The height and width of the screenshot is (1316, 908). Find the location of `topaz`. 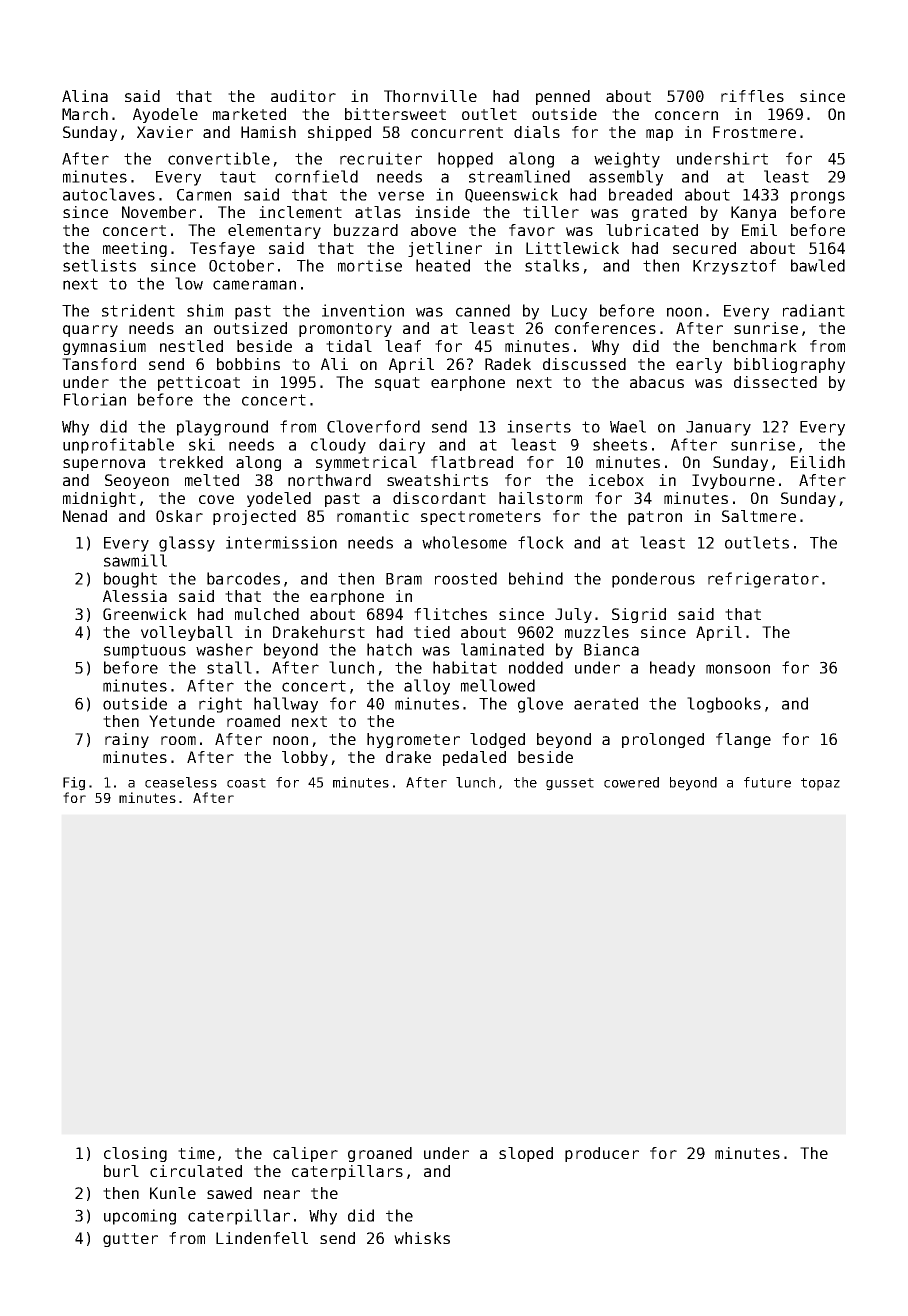

topaz is located at coordinates (820, 784).
